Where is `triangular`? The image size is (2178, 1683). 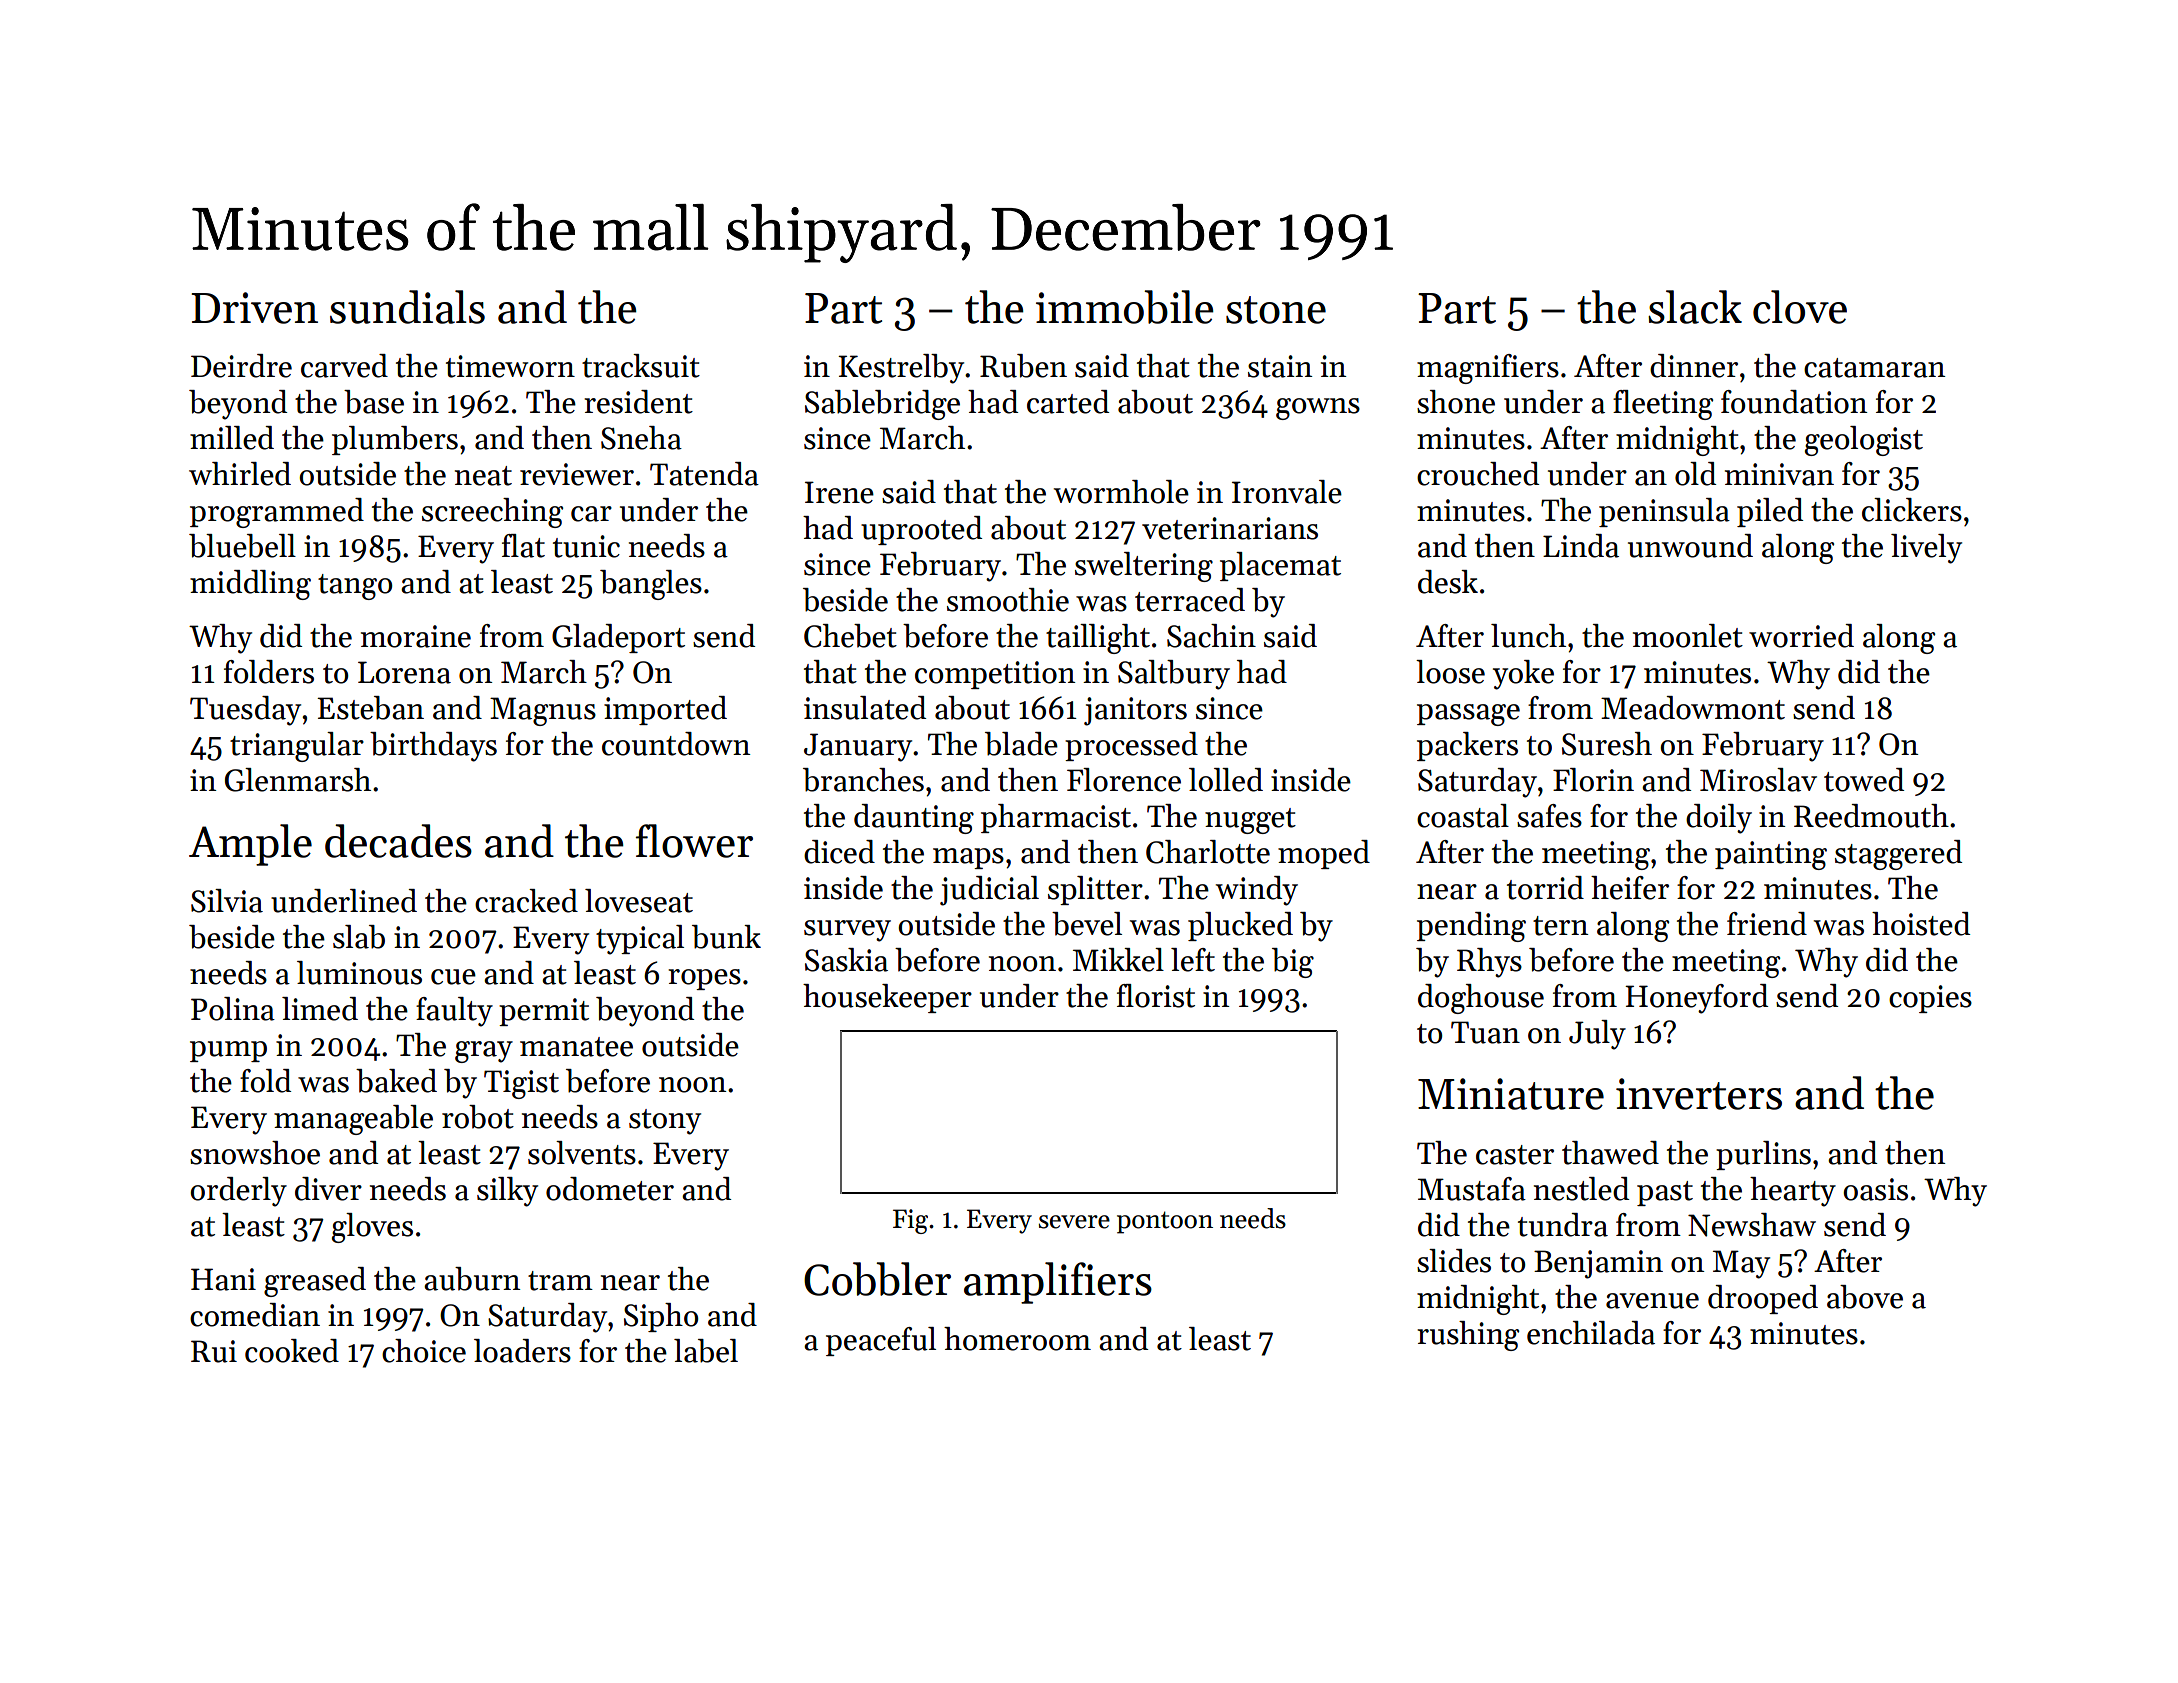 triangular is located at coordinates (297, 747).
